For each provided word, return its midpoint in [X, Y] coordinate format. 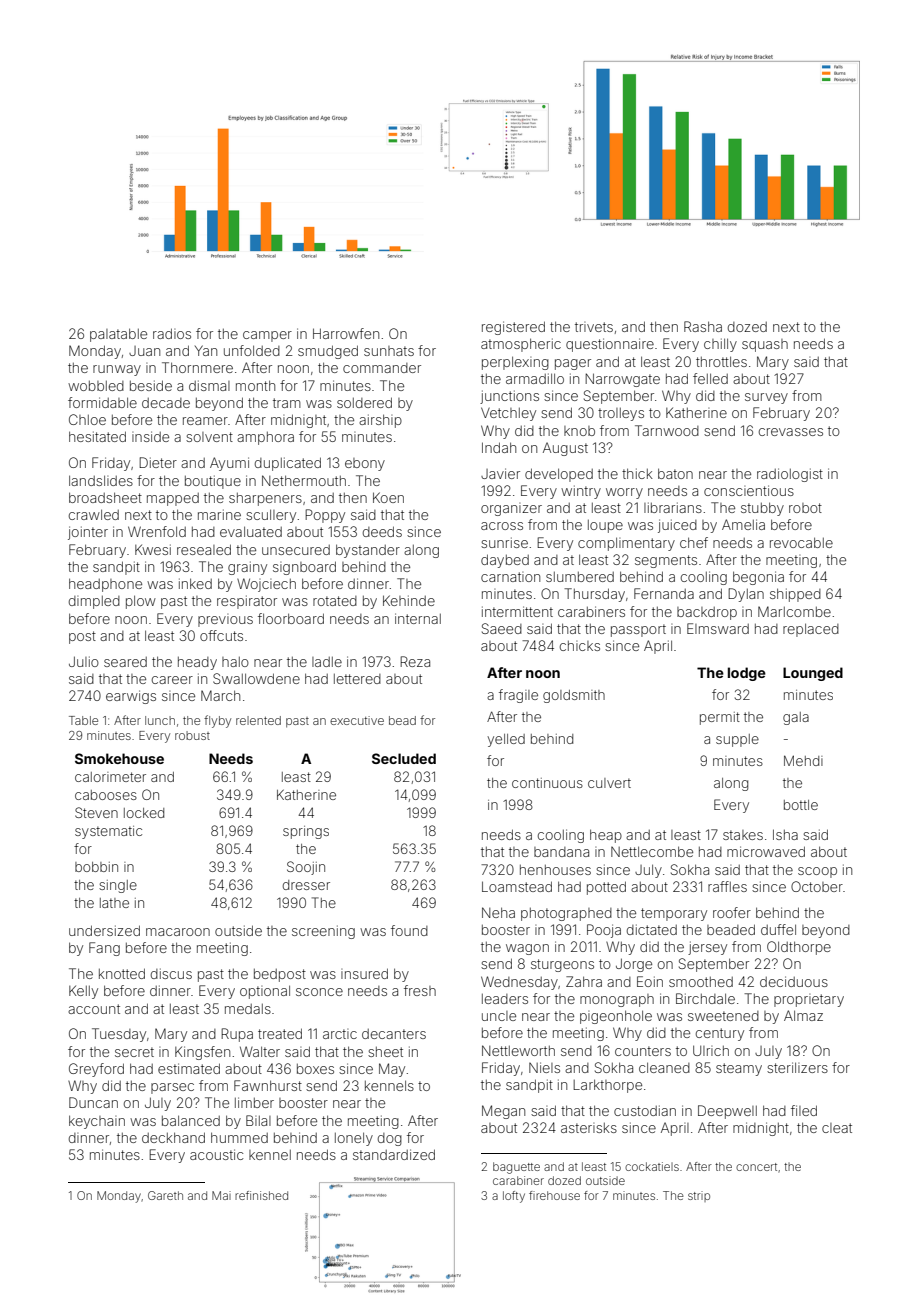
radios [172, 333]
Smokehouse [119, 758]
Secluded [404, 758]
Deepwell [727, 1112]
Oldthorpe [799, 948]
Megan [503, 1112]
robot [805, 508]
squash [765, 345]
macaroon [178, 932]
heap [606, 836]
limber [254, 1102]
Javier [500, 473]
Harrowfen [346, 333]
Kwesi [153, 549]
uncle [499, 1016]
